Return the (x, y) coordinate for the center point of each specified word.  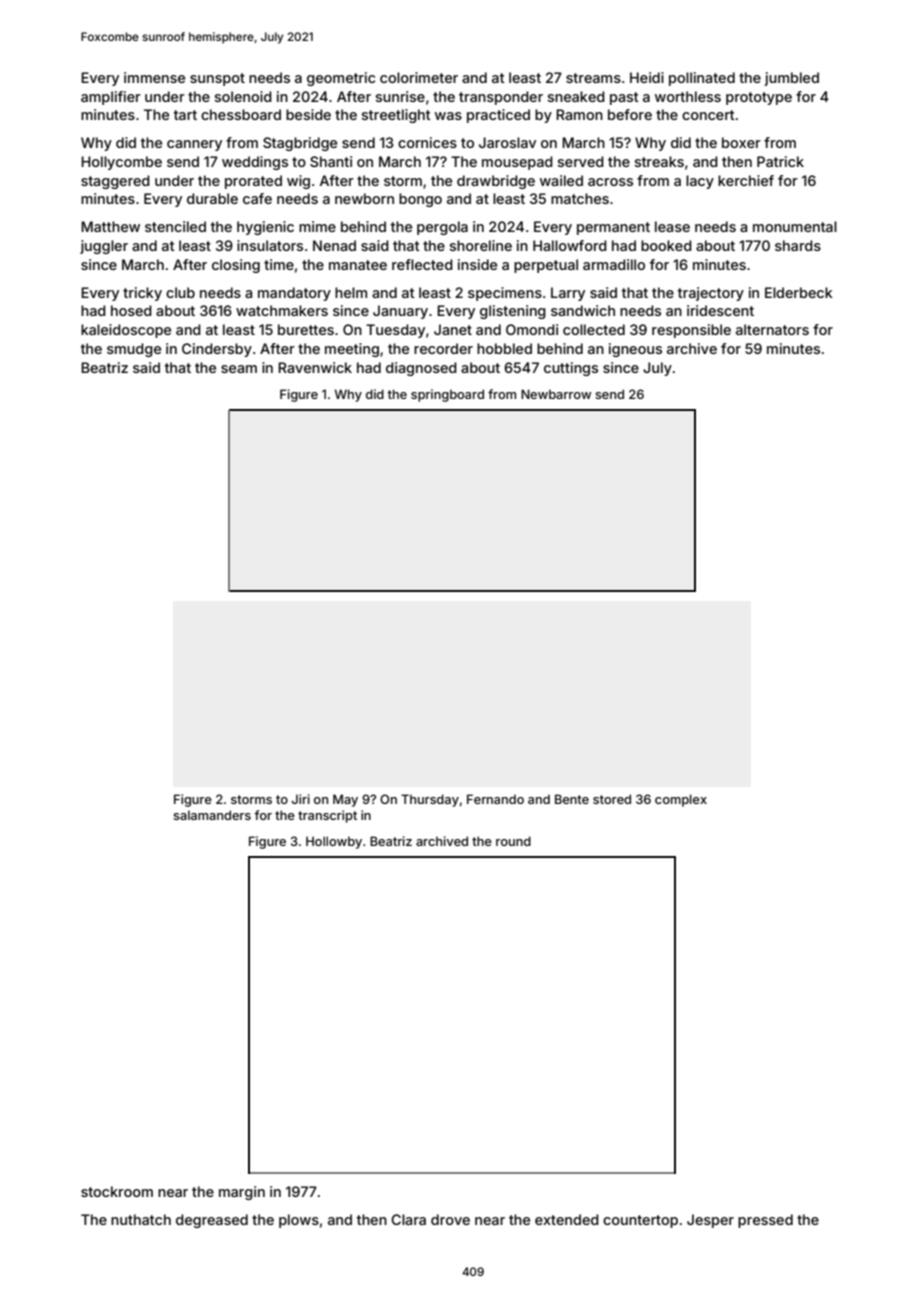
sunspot (217, 79)
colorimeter (419, 77)
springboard (447, 395)
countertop (640, 1221)
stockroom (117, 1191)
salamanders (212, 815)
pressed (765, 1221)
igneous (635, 350)
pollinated (702, 79)
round (513, 841)
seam (239, 369)
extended (567, 1219)
